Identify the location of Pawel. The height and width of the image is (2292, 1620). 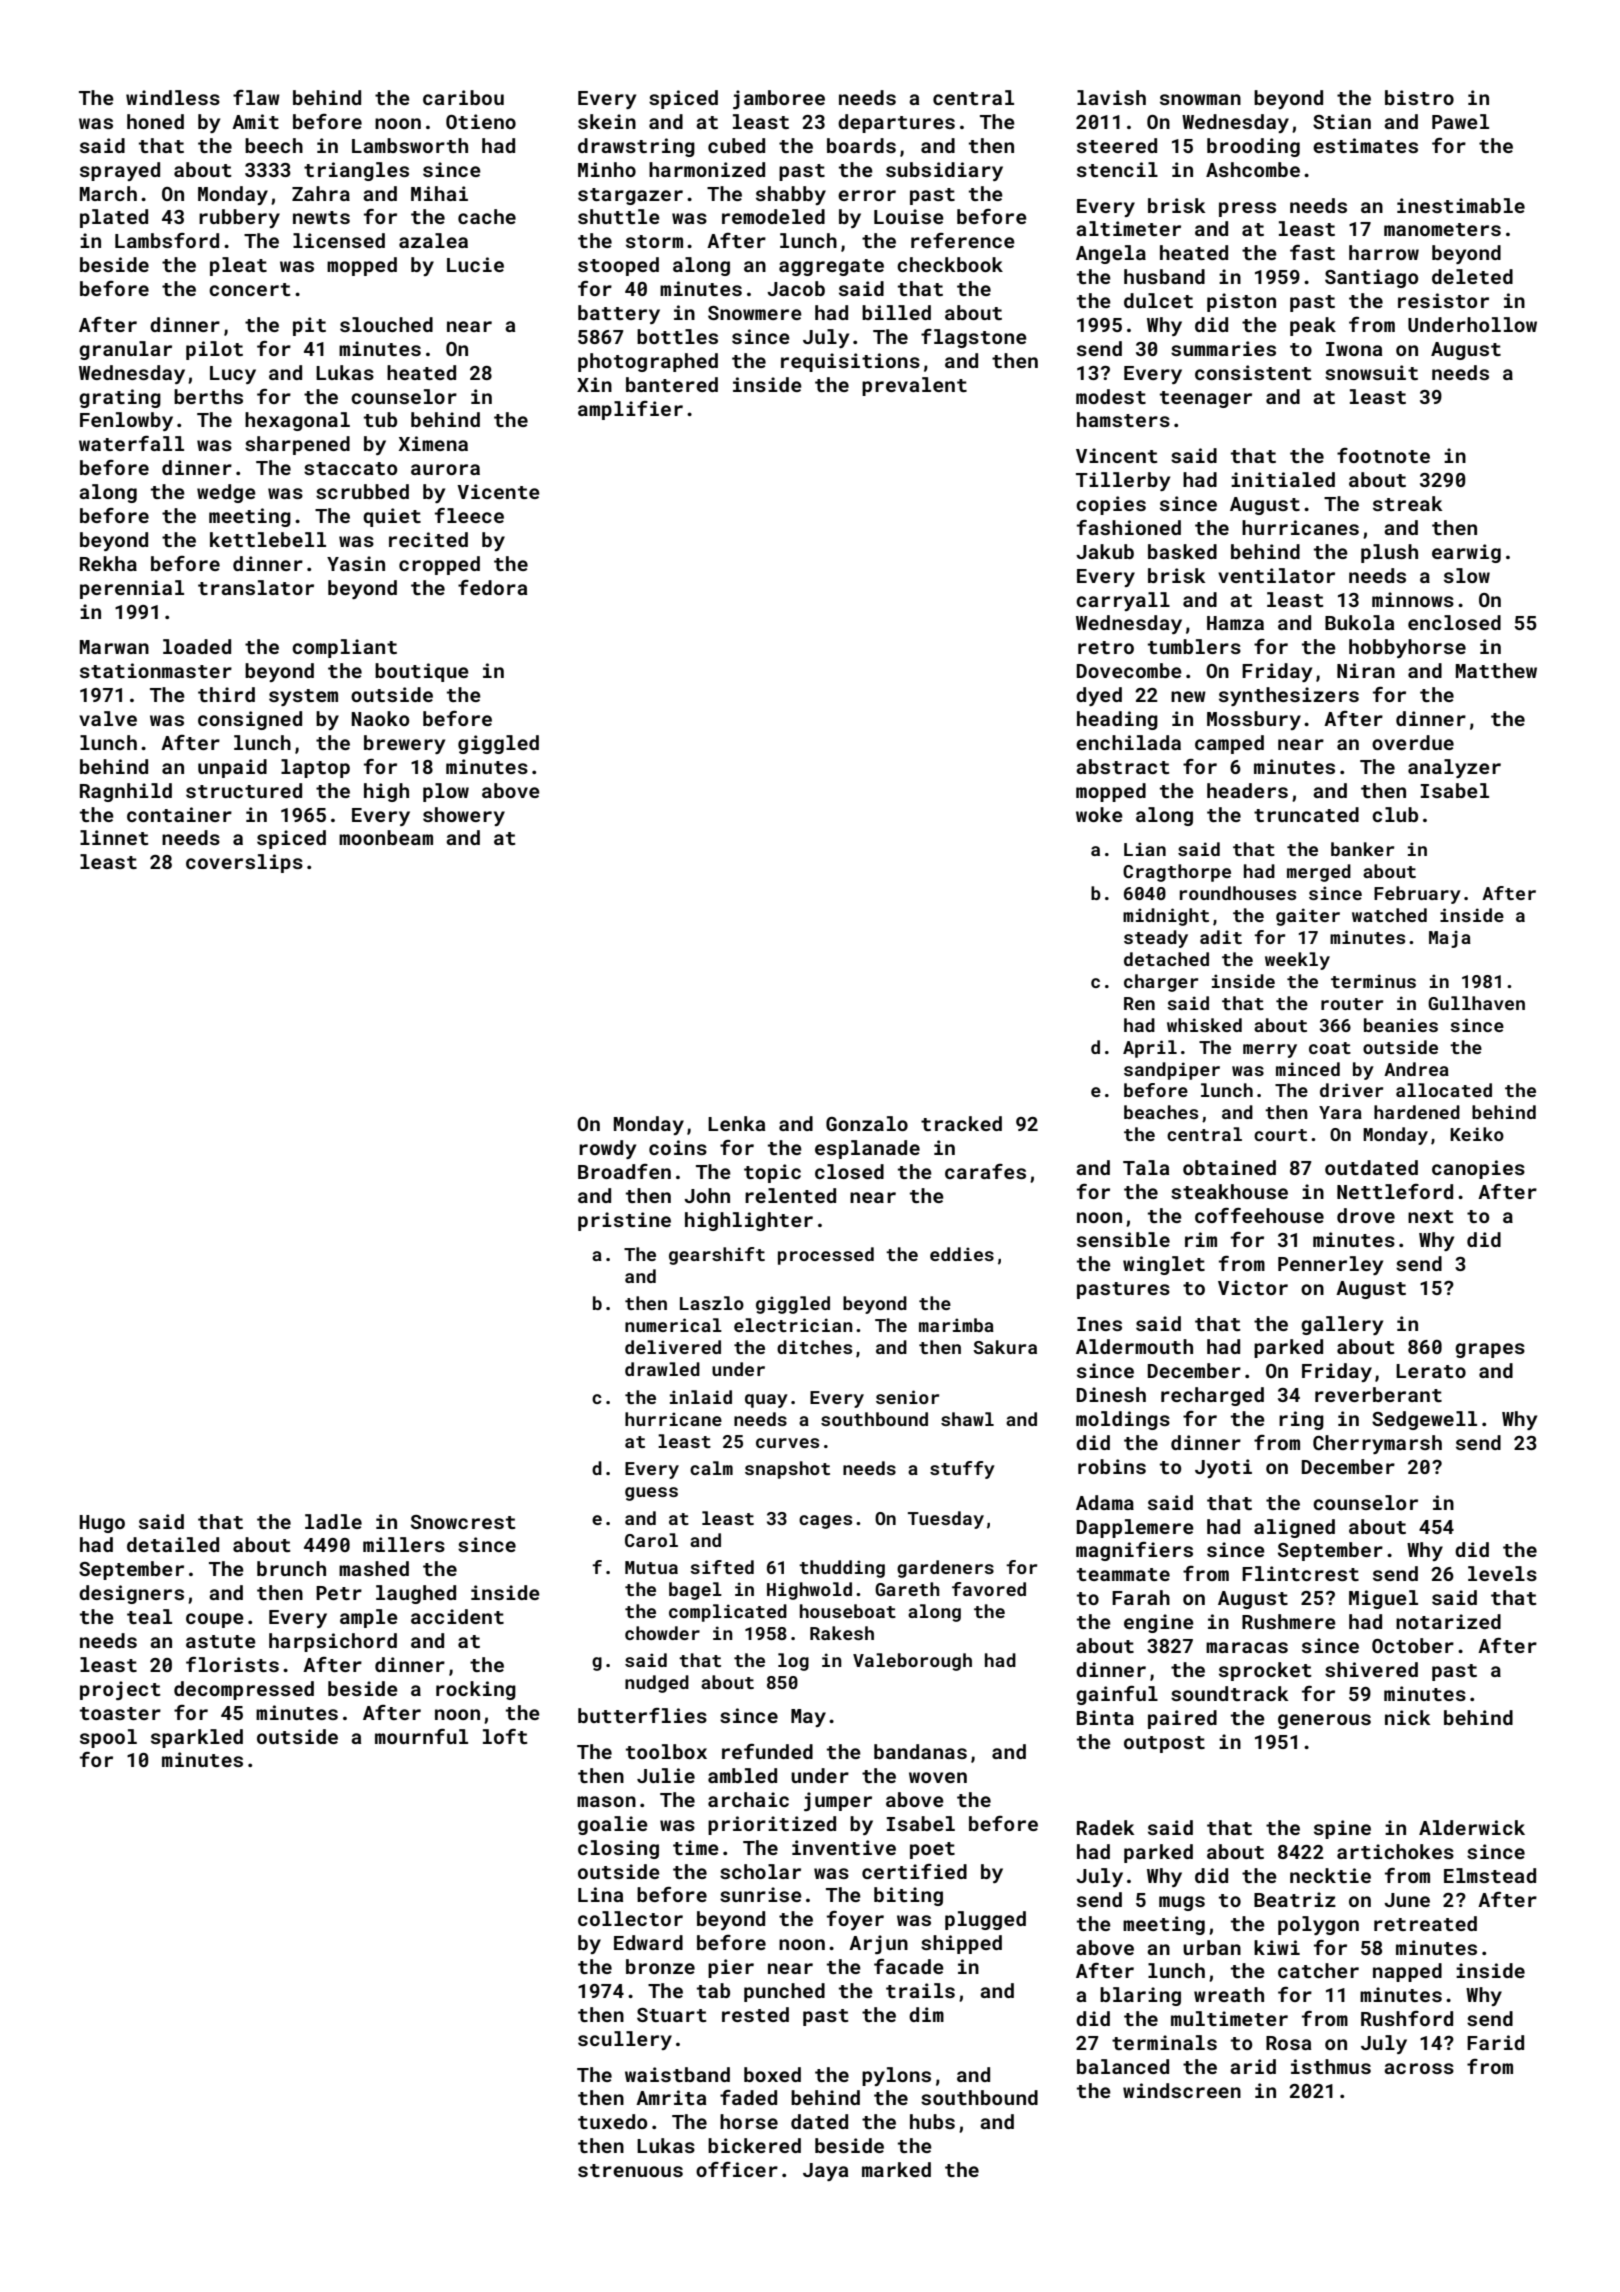
(1460, 121).
